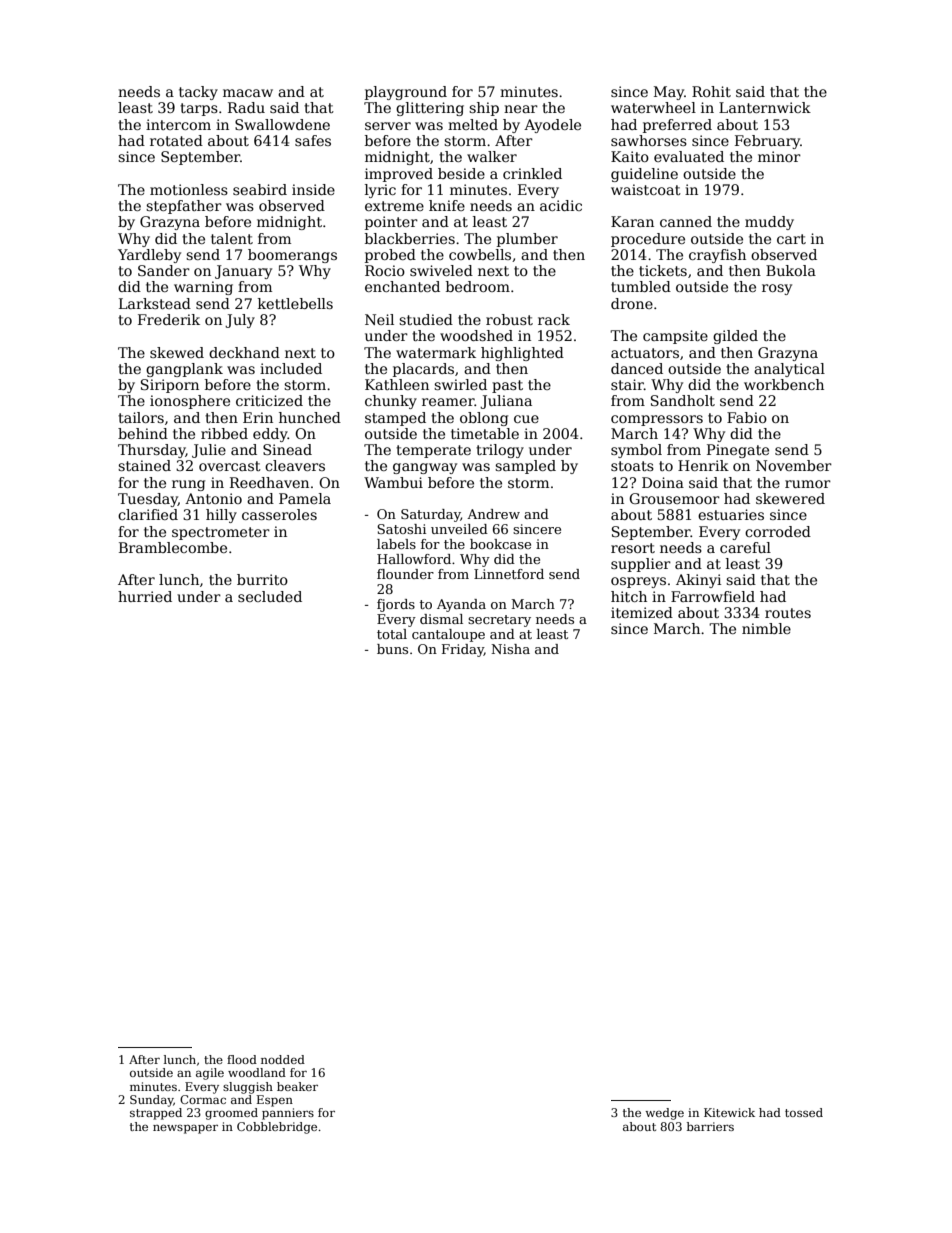 This screenshot has height=1233, width=952. What do you see at coordinates (277, 1128) in the screenshot?
I see `Cobblebridge` at bounding box center [277, 1128].
